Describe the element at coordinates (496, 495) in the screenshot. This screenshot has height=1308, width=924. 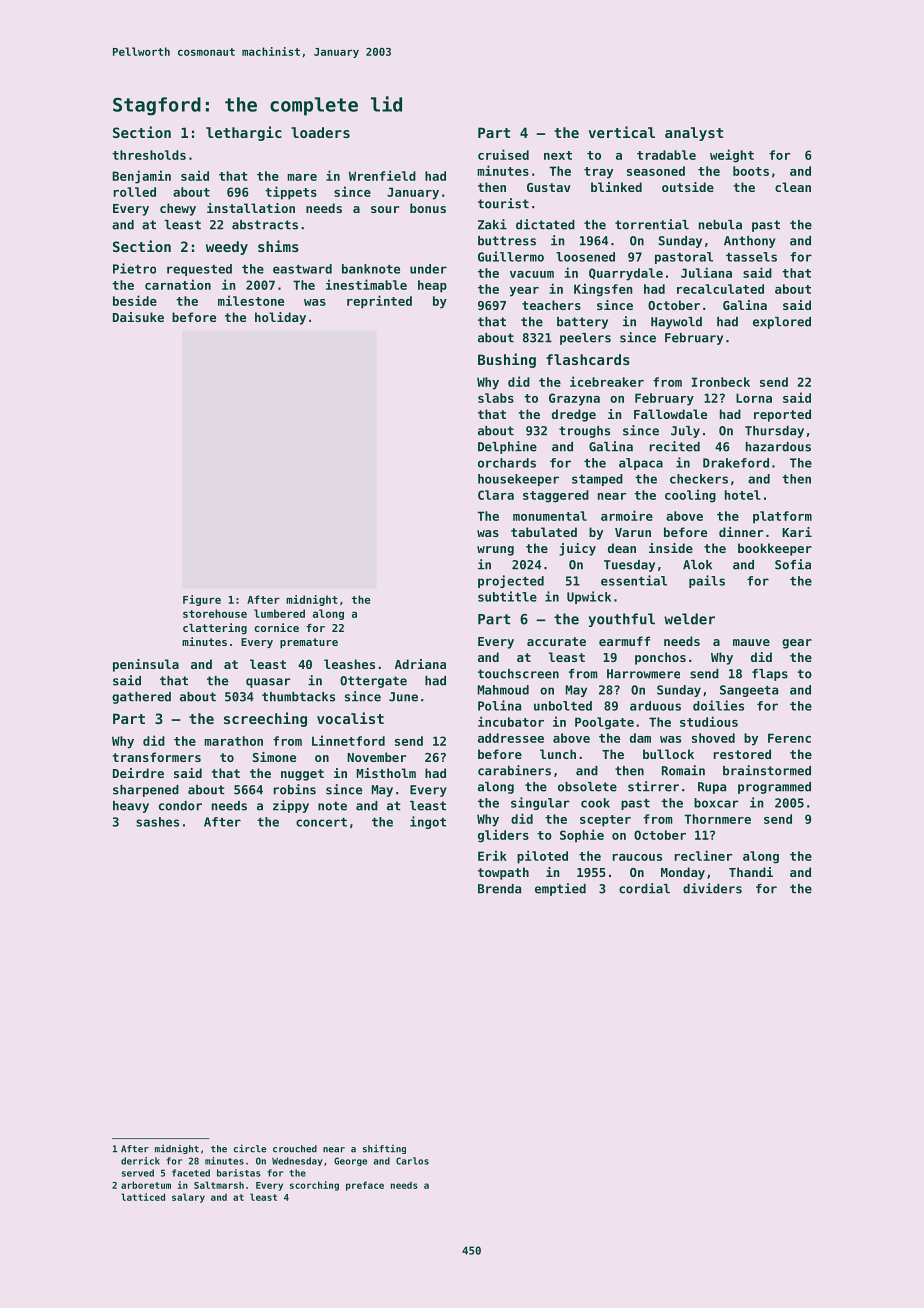
I see `Clara` at that location.
